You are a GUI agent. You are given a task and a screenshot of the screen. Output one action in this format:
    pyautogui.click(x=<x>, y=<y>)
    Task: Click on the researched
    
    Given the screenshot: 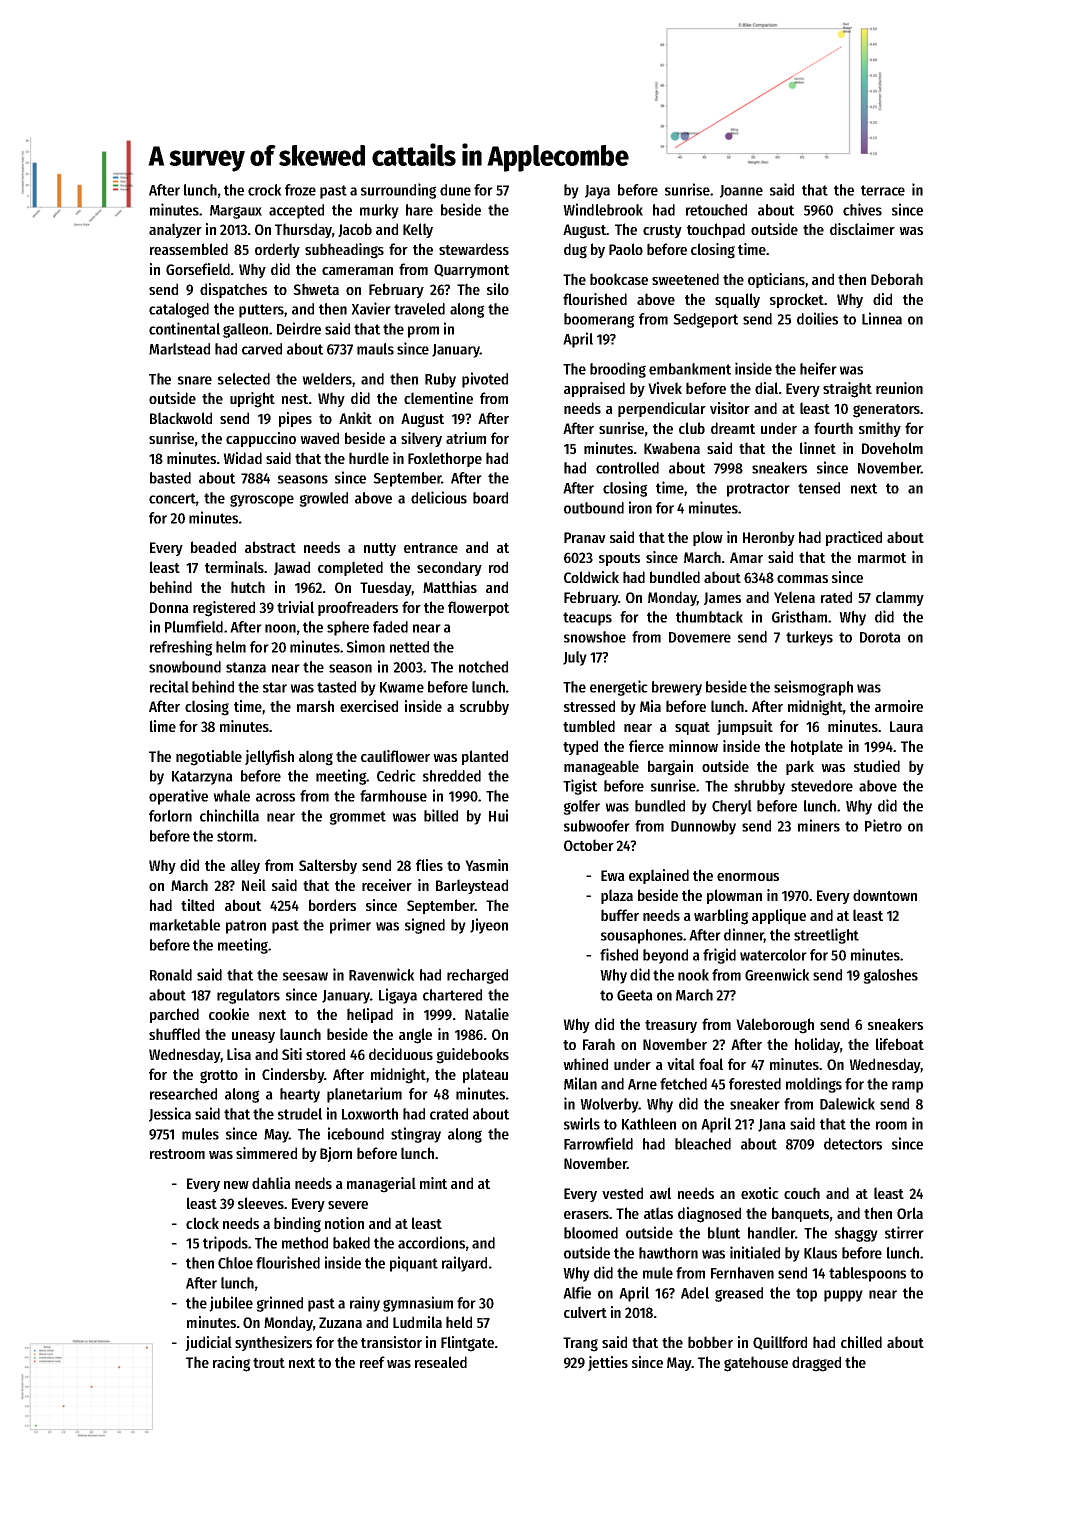 What is the action you would take?
    pyautogui.click(x=183, y=1094)
